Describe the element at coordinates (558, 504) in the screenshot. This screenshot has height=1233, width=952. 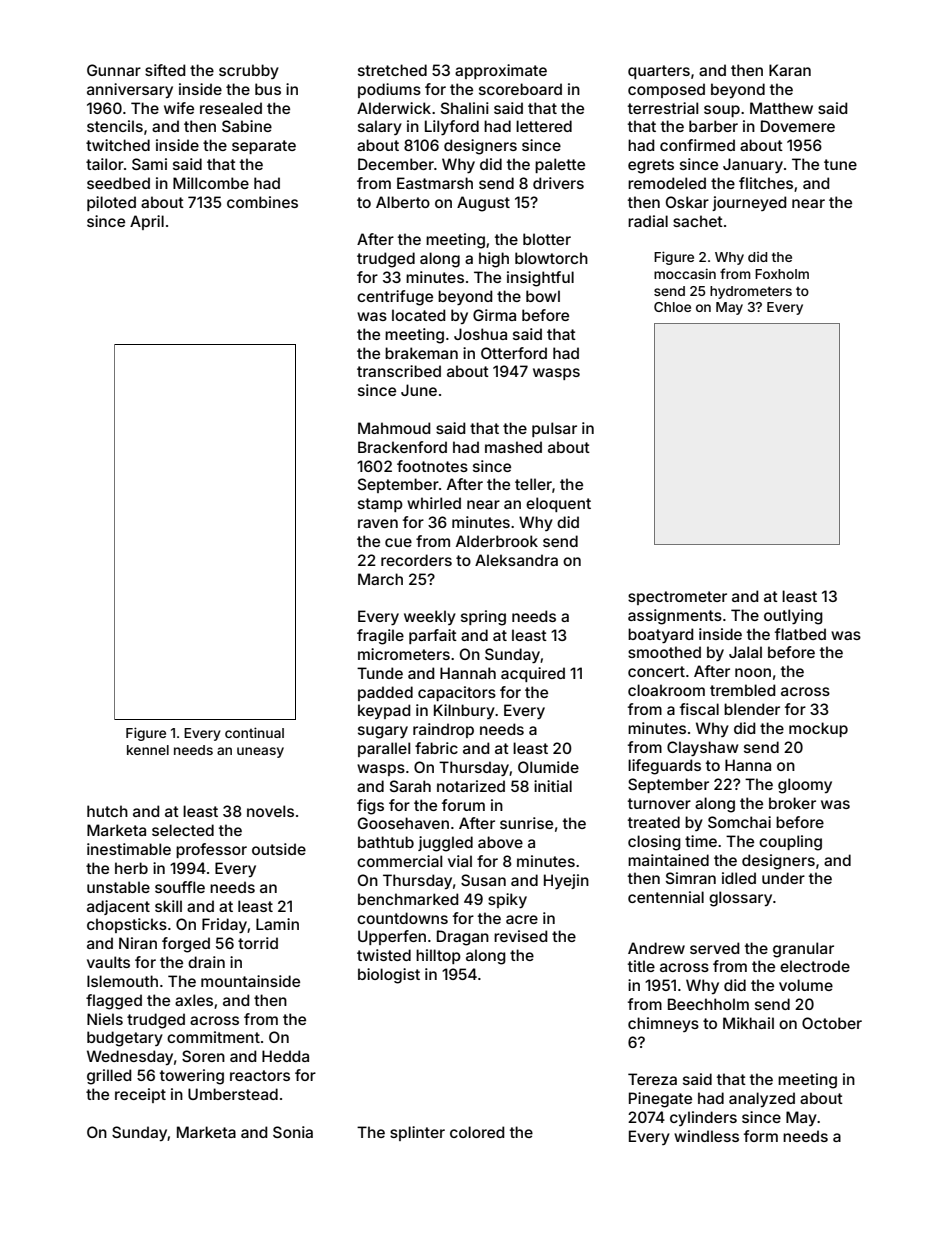
I see `eloquent` at that location.
